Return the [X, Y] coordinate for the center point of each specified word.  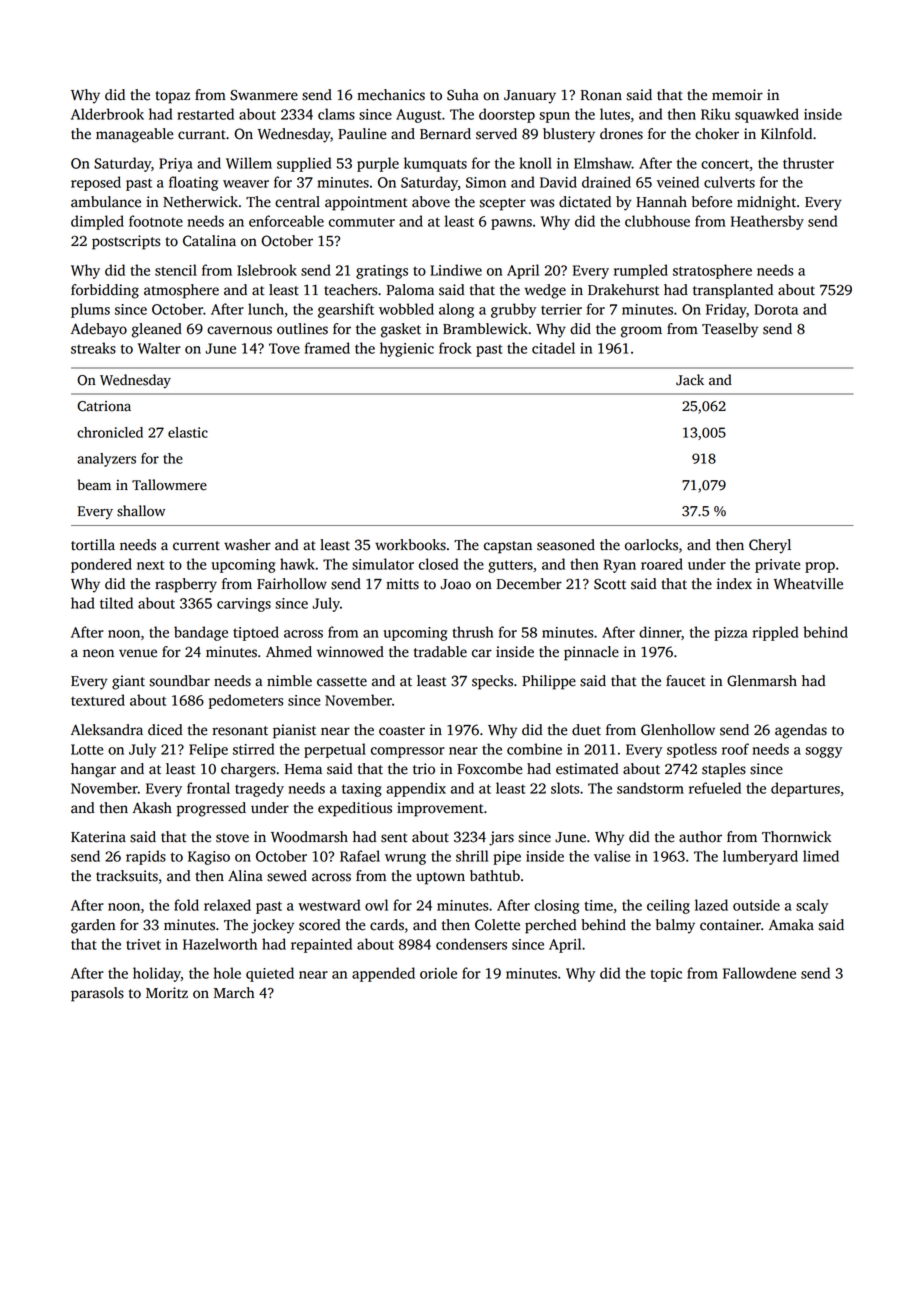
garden [93, 926]
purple [378, 164]
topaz [172, 97]
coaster [402, 731]
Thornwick [796, 837]
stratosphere [712, 271]
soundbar [179, 681]
